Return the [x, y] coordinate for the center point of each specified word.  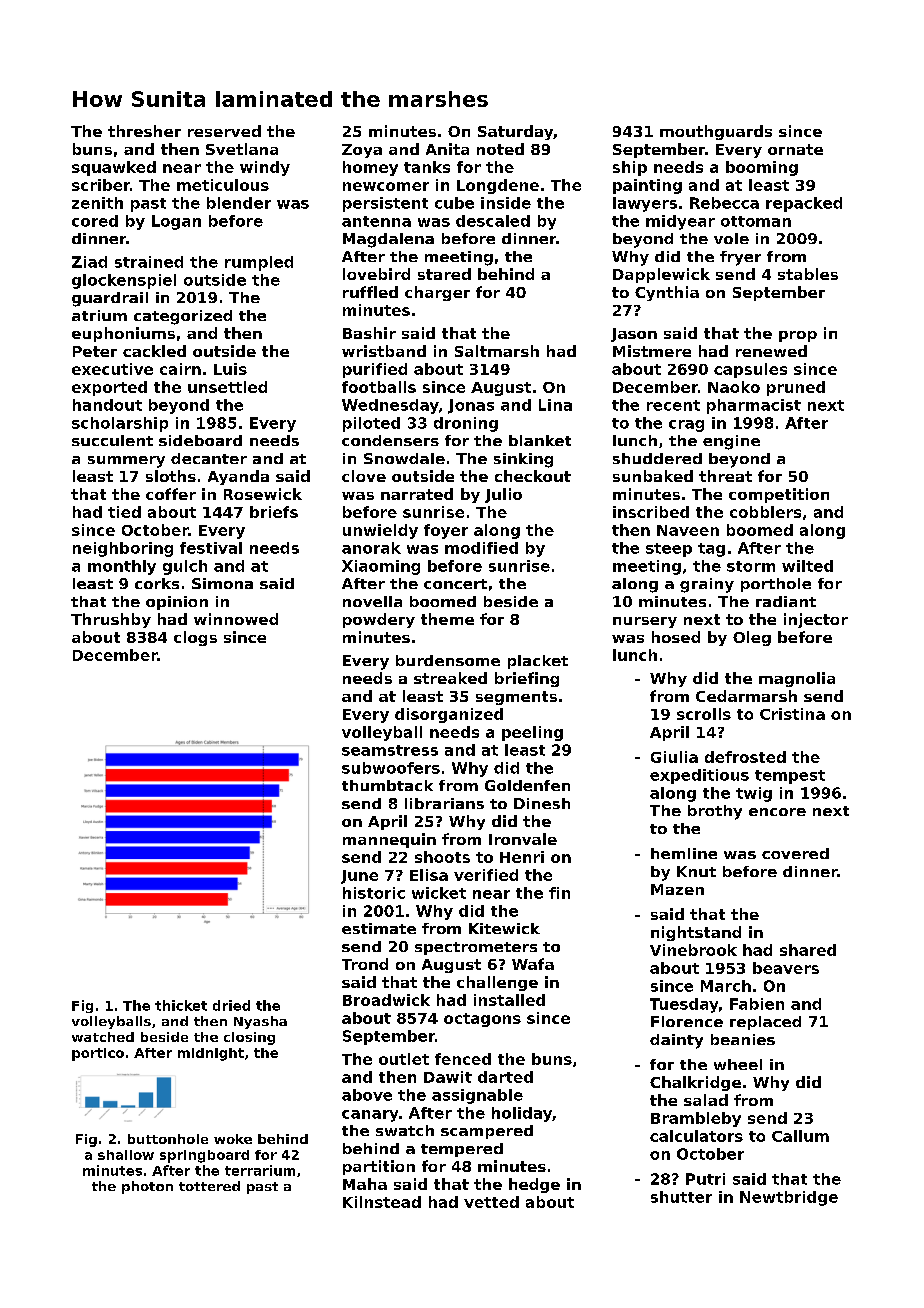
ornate [795, 149]
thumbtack [387, 785]
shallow [126, 1155]
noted [500, 149]
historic [374, 893]
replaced [765, 1023]
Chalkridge [695, 1083]
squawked [114, 168]
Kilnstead [382, 1202]
